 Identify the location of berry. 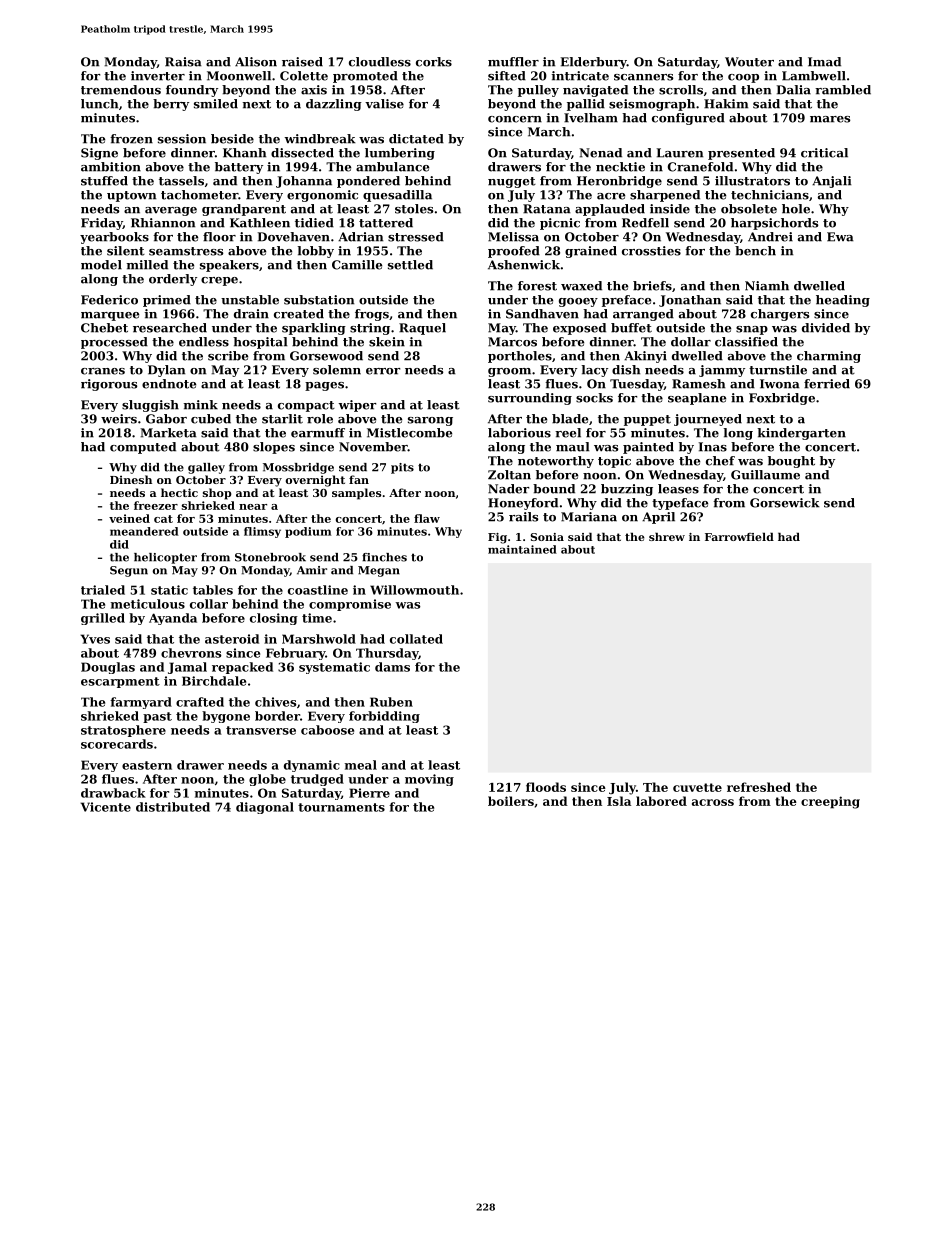
(171, 105).
